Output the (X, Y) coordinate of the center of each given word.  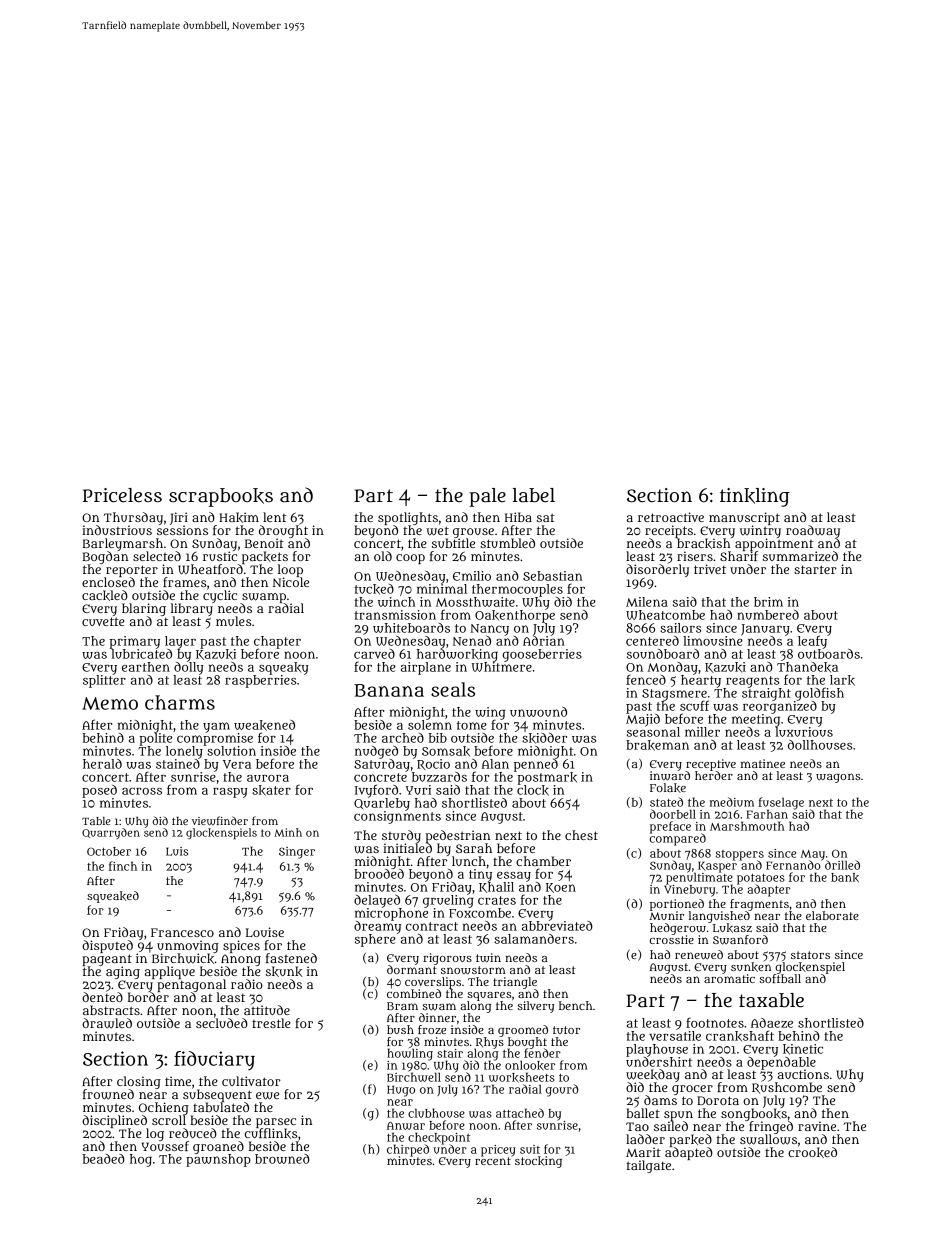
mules (233, 621)
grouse (473, 533)
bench (575, 1005)
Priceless (122, 495)
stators (810, 955)
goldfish (819, 694)
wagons (838, 778)
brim (768, 602)
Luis (177, 851)
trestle (271, 1023)
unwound (538, 712)
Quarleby (382, 804)
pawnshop (218, 1160)
